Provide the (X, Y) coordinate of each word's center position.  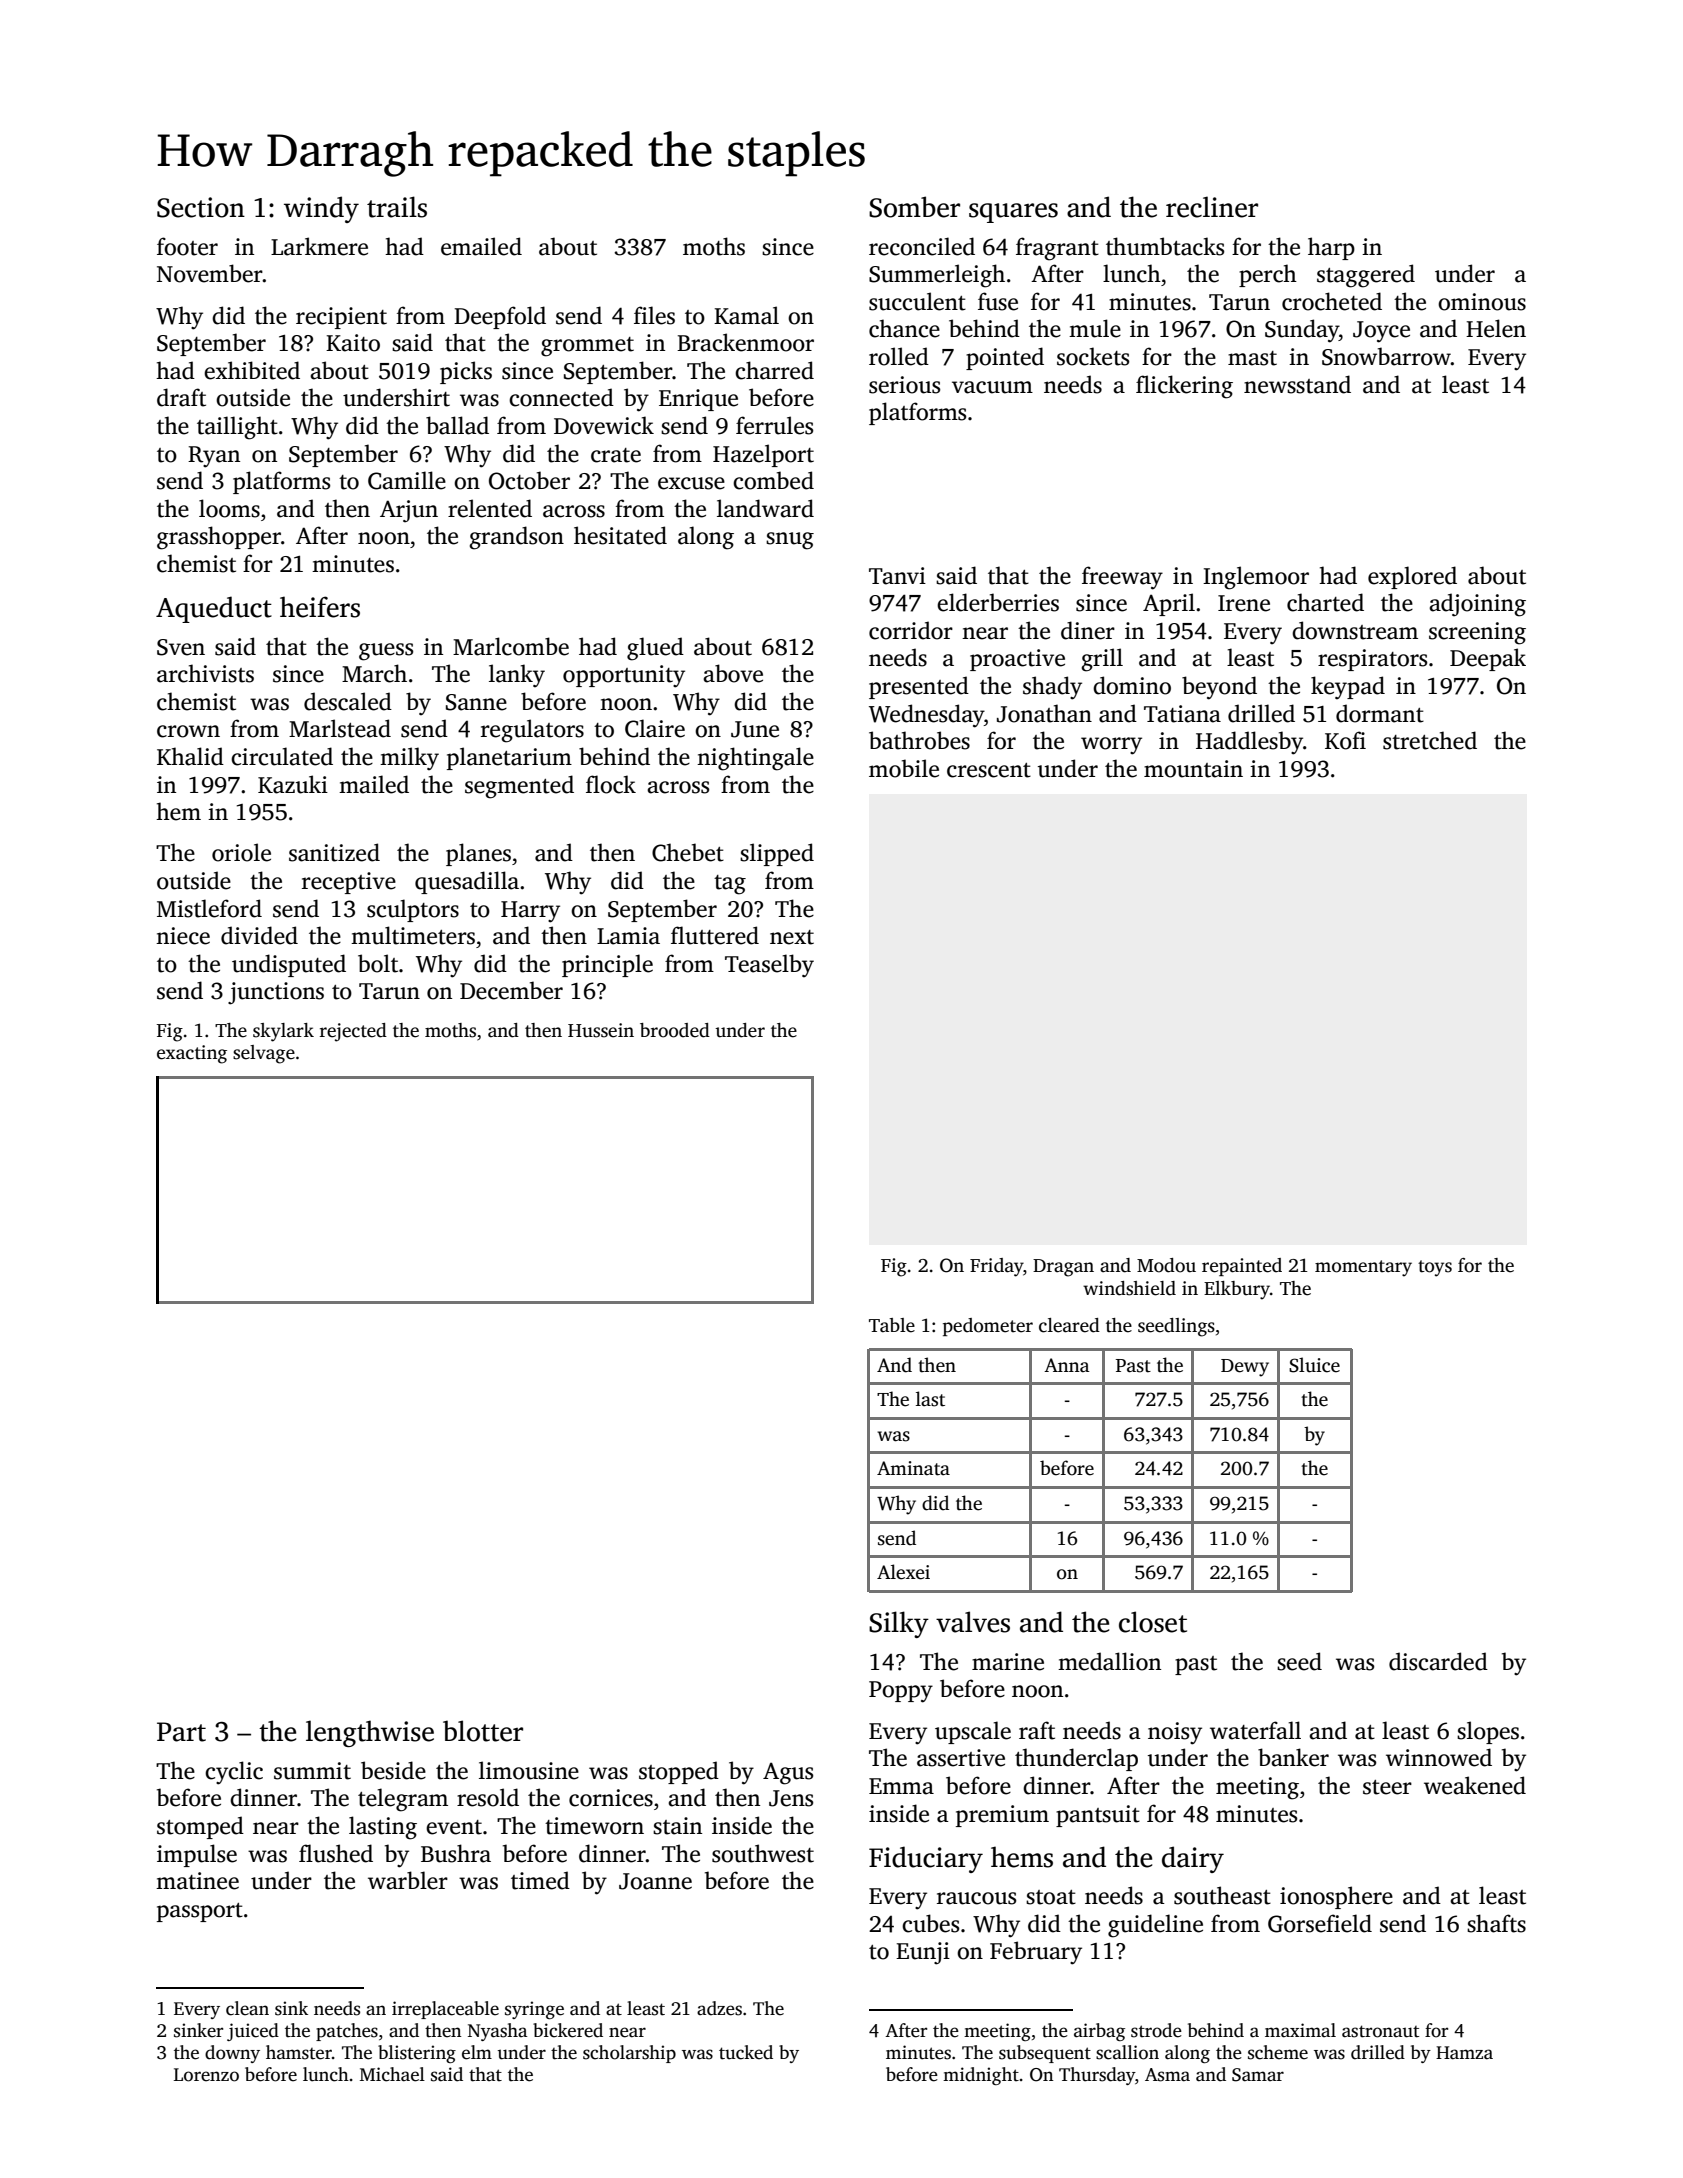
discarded (1438, 1661)
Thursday (1097, 2076)
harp (1331, 248)
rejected (353, 1032)
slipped (777, 854)
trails (397, 207)
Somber (914, 207)
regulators (532, 731)
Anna (1067, 1365)
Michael (392, 2074)
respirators (1372, 660)
